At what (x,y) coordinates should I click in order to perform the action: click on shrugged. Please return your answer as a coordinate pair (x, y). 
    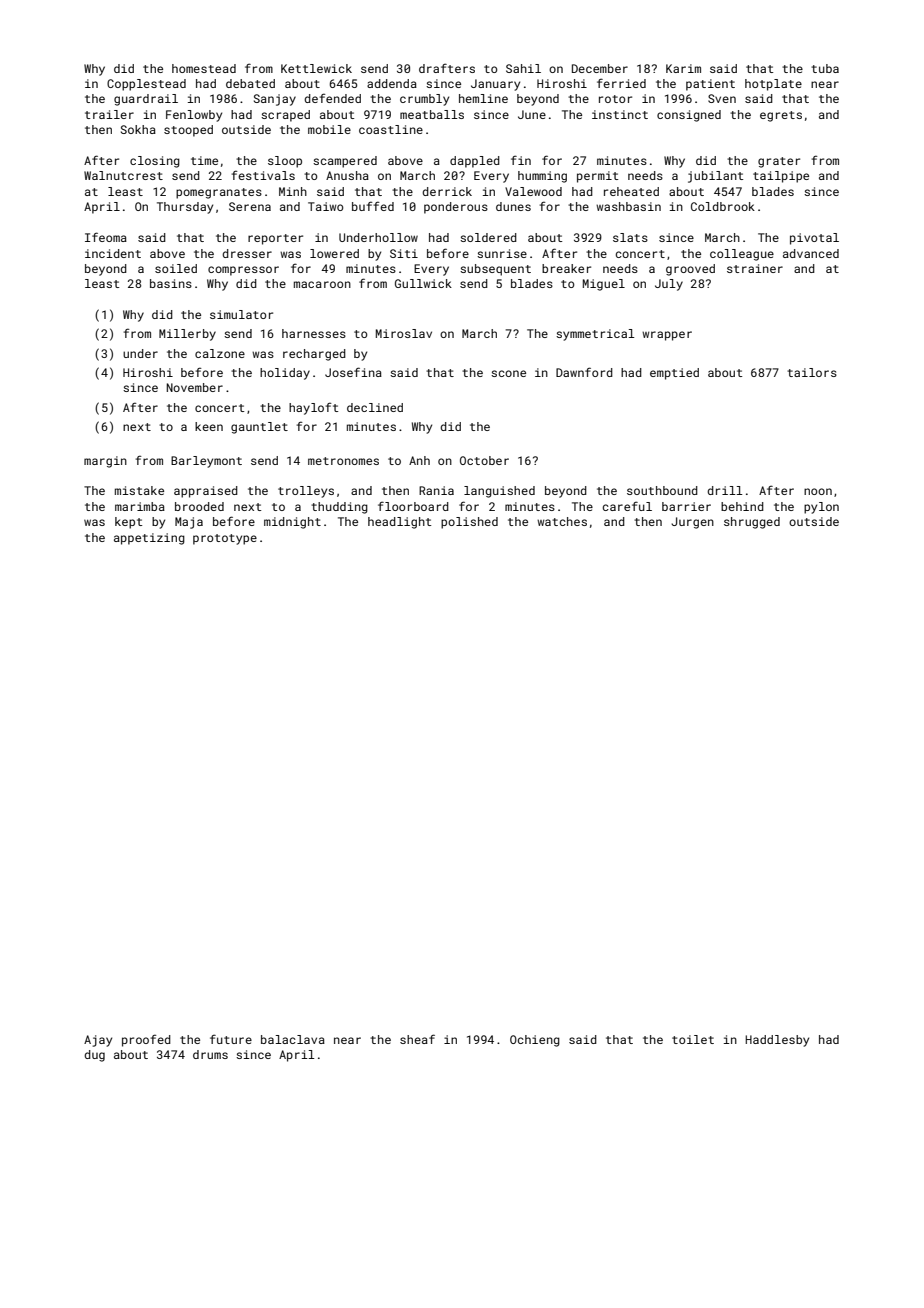
    Looking at the image, I should click on (752, 523).
